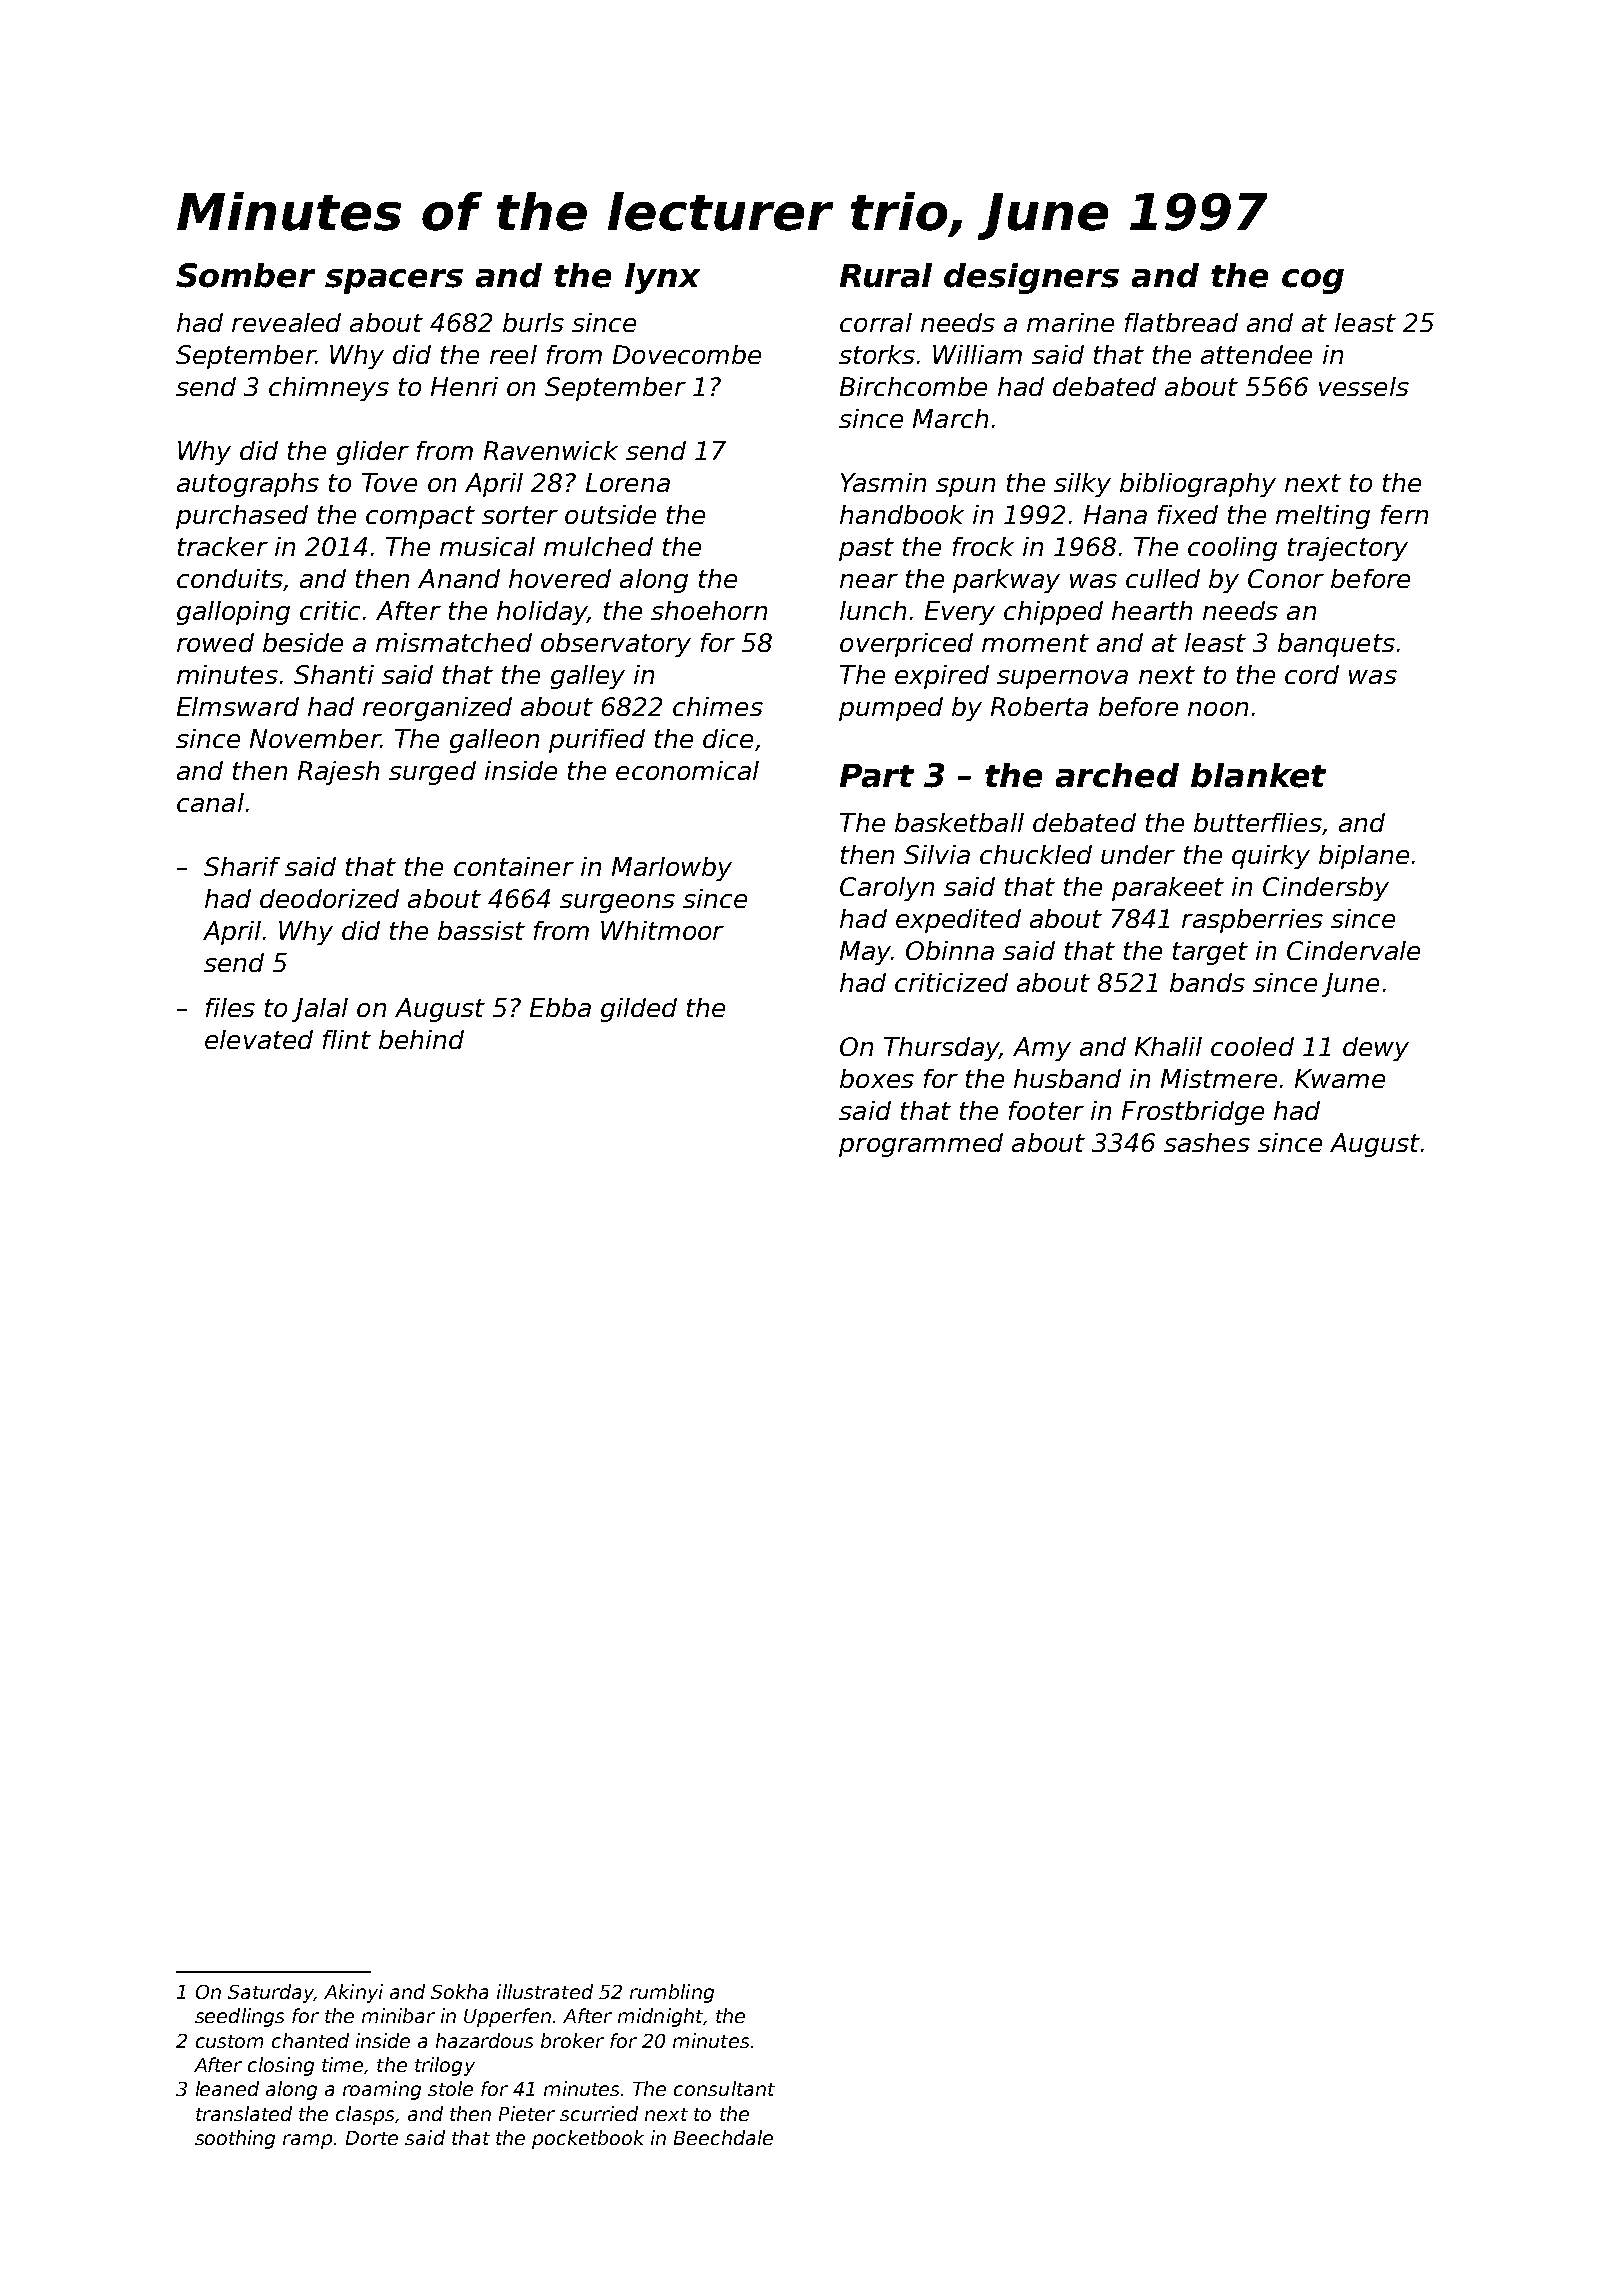 This page has height=2292, width=1620. I want to click on revealed, so click(286, 322).
